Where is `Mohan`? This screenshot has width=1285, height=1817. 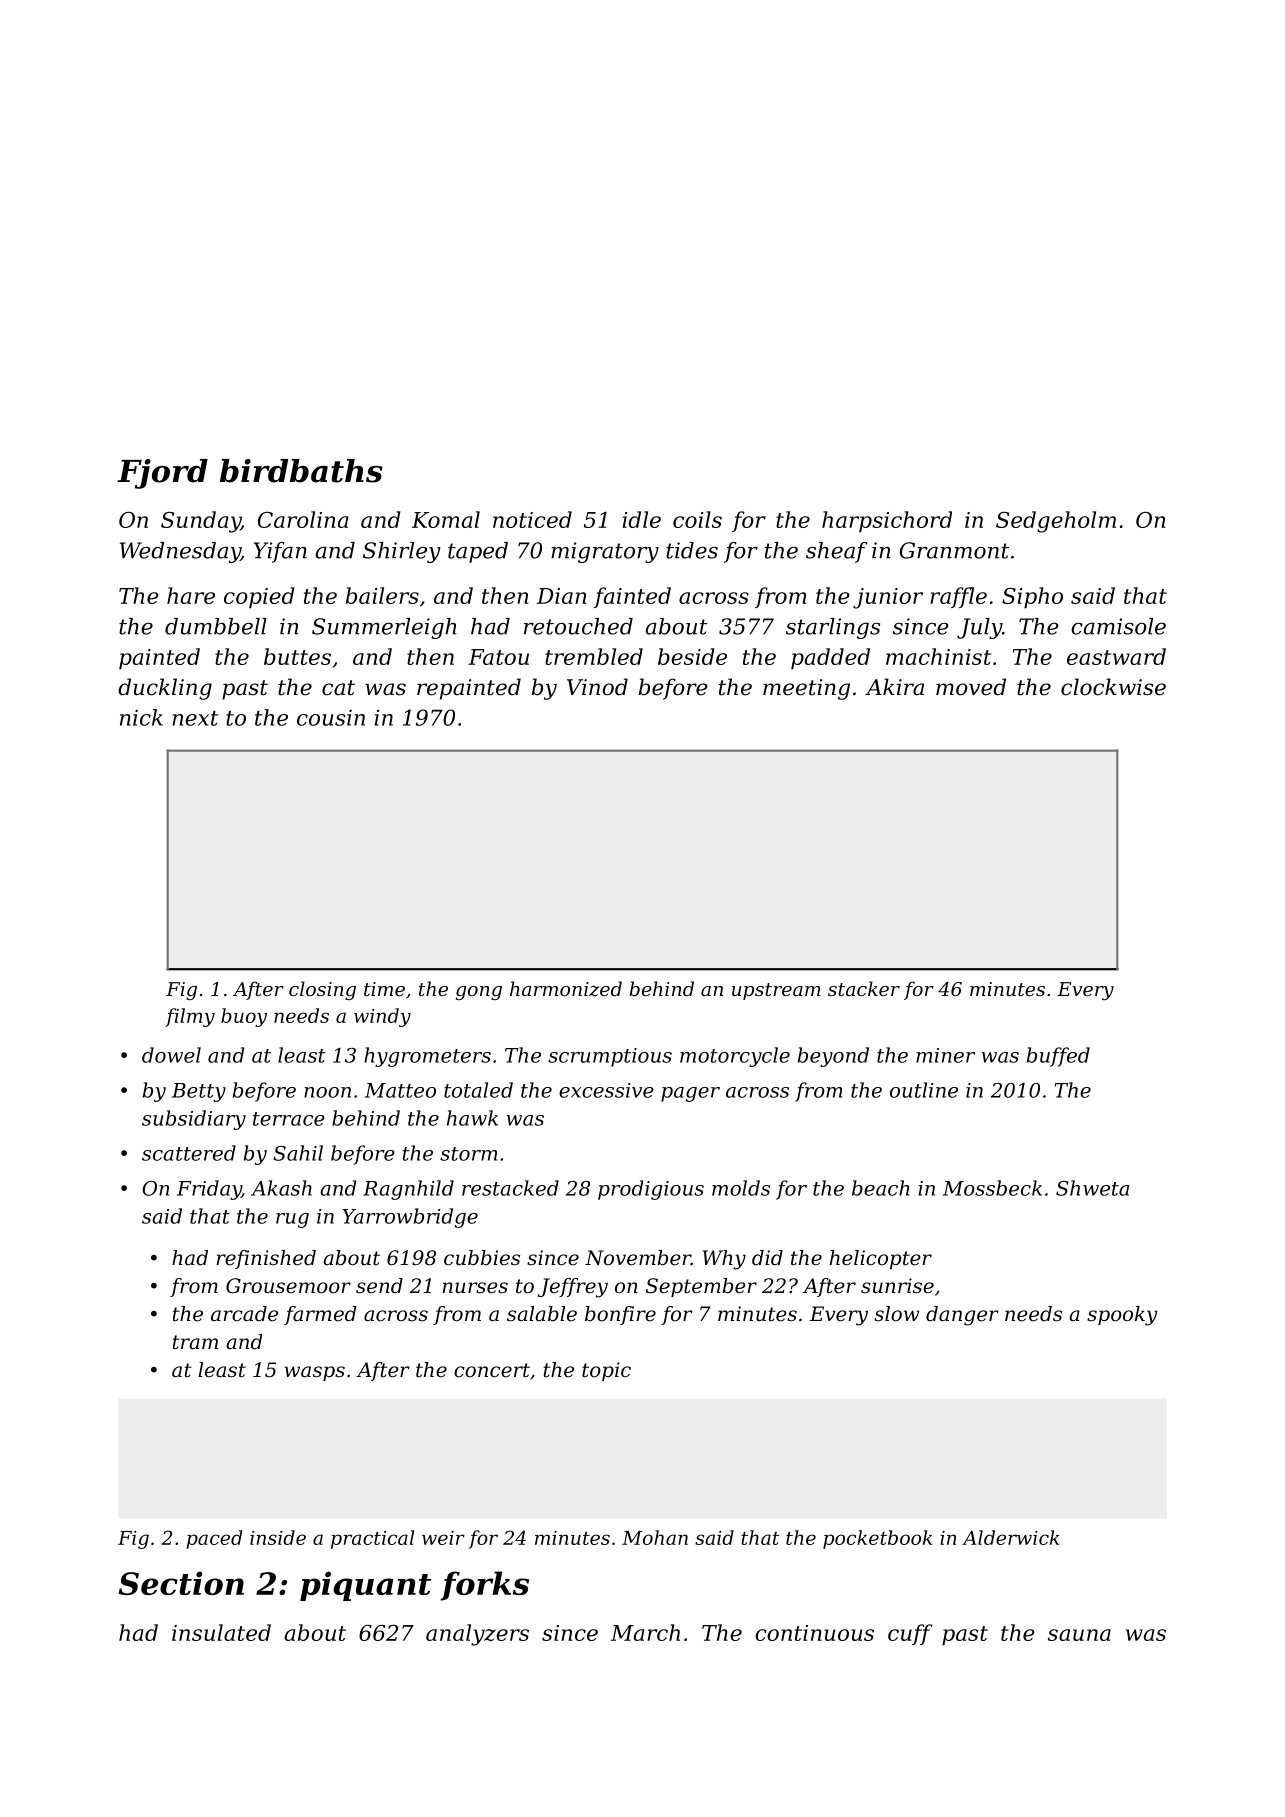 Mohan is located at coordinates (655, 1537).
